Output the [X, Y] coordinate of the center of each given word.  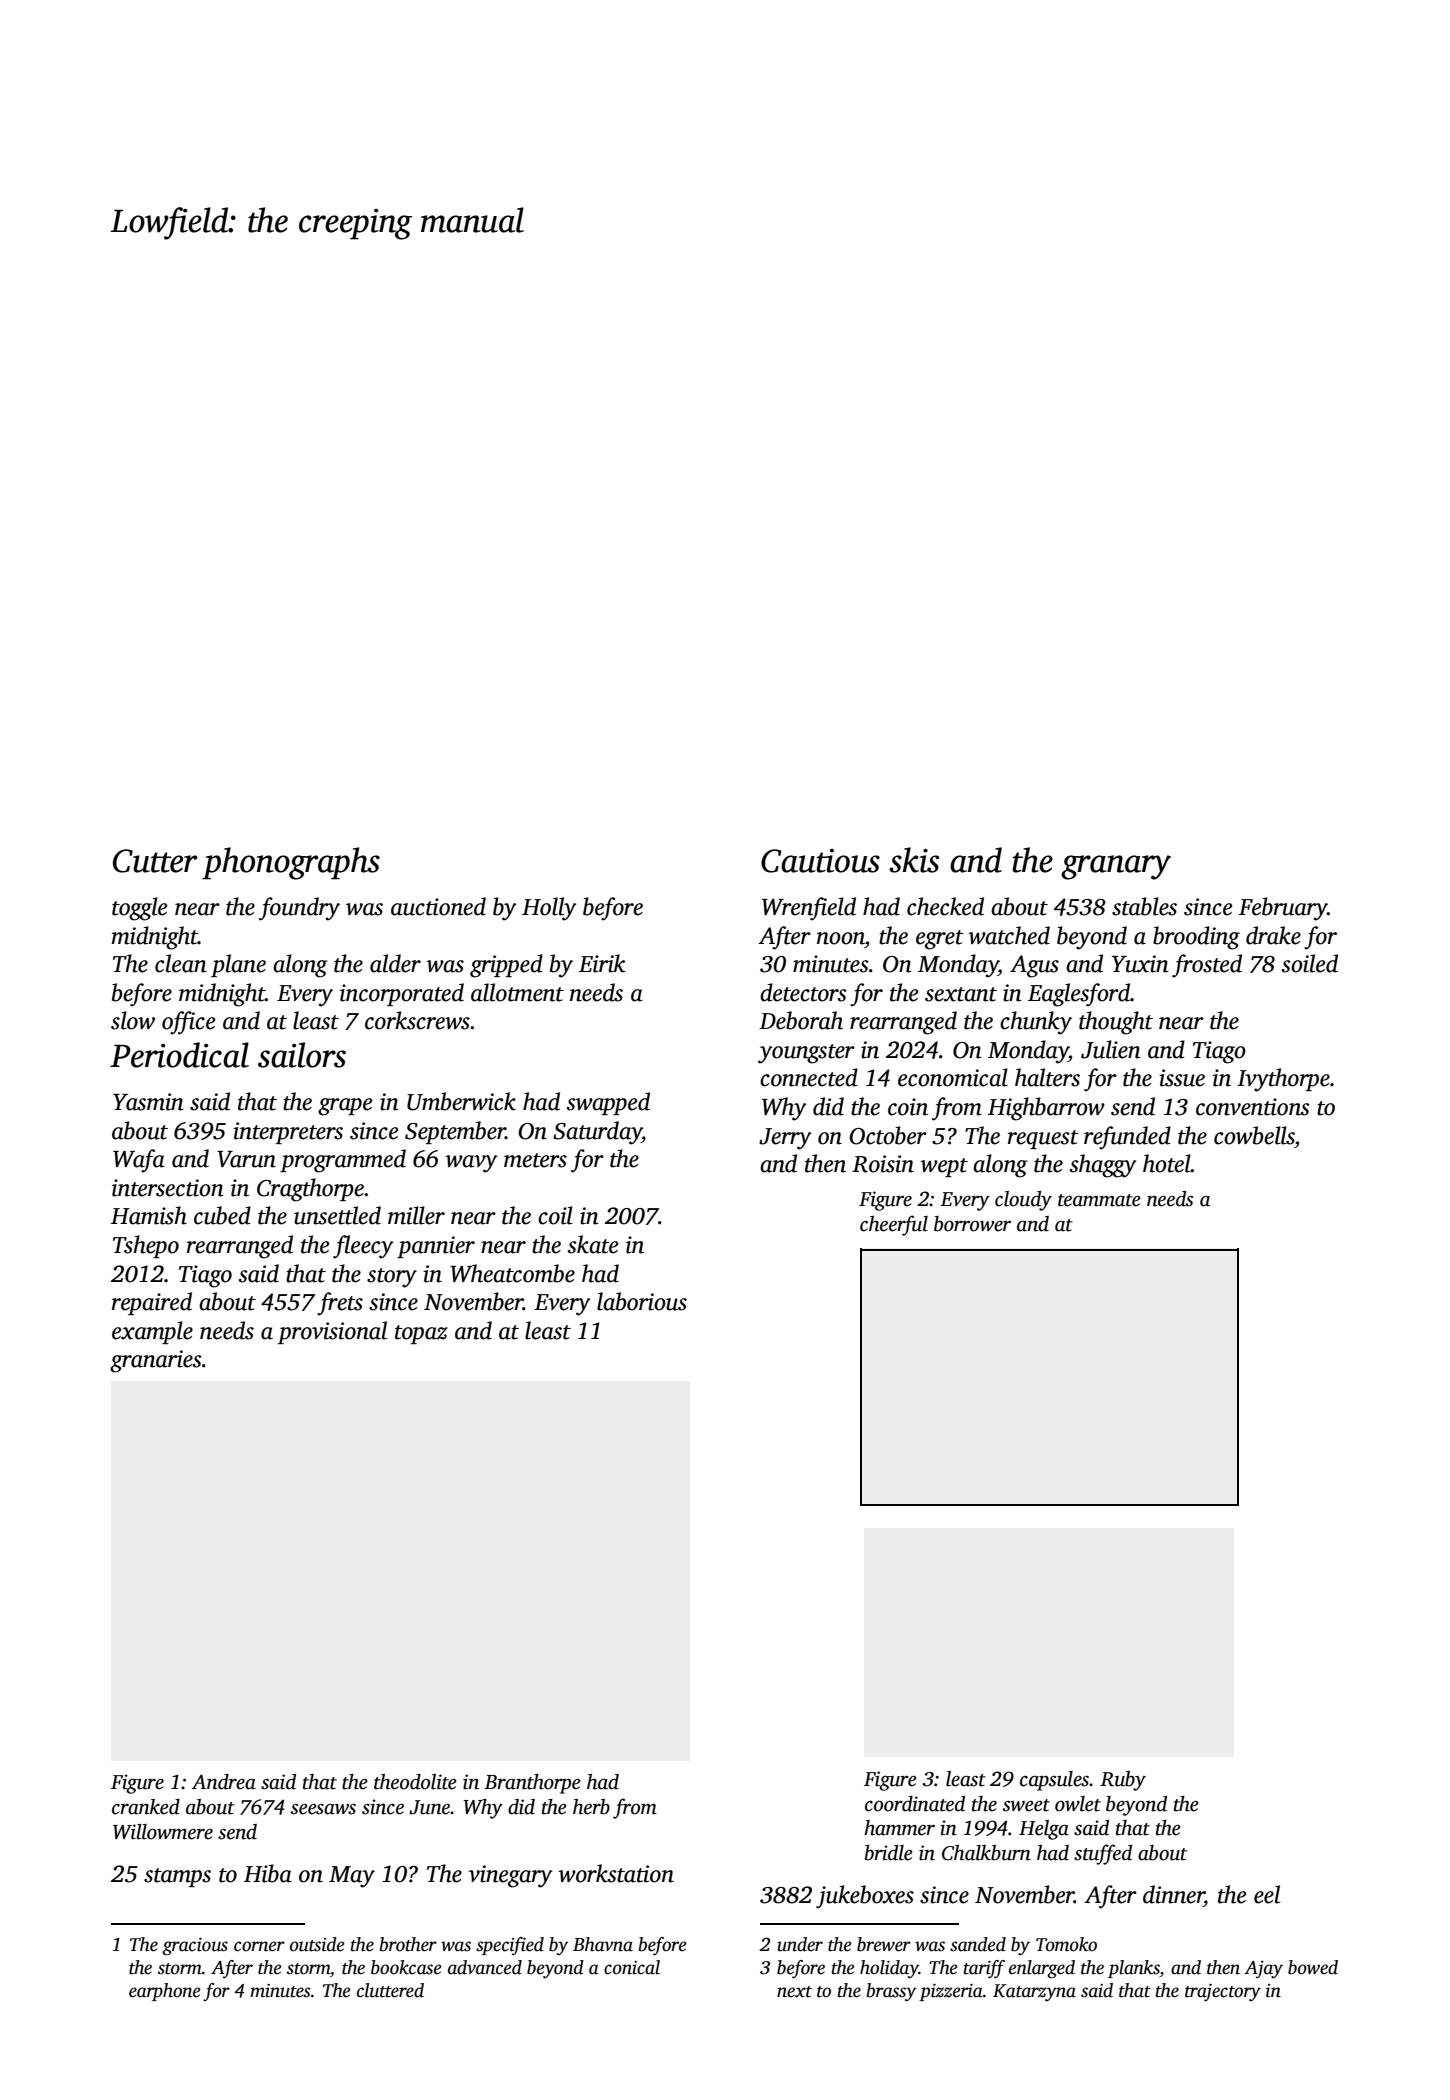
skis [914, 860]
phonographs [291, 863]
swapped [608, 1103]
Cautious [820, 861]
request [1043, 1139]
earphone [165, 1992]
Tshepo [146, 1246]
